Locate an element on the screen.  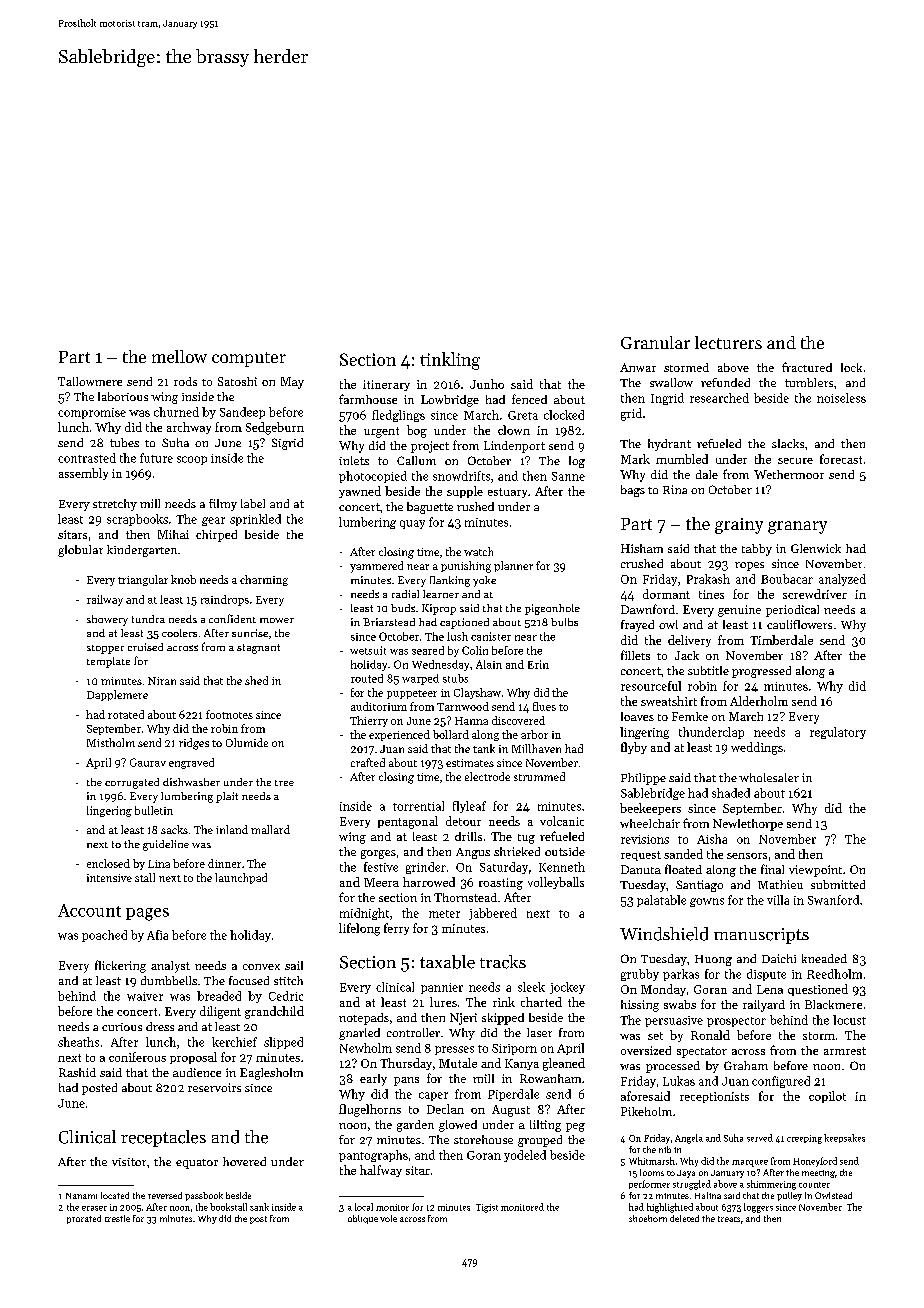
tree is located at coordinates (284, 783).
